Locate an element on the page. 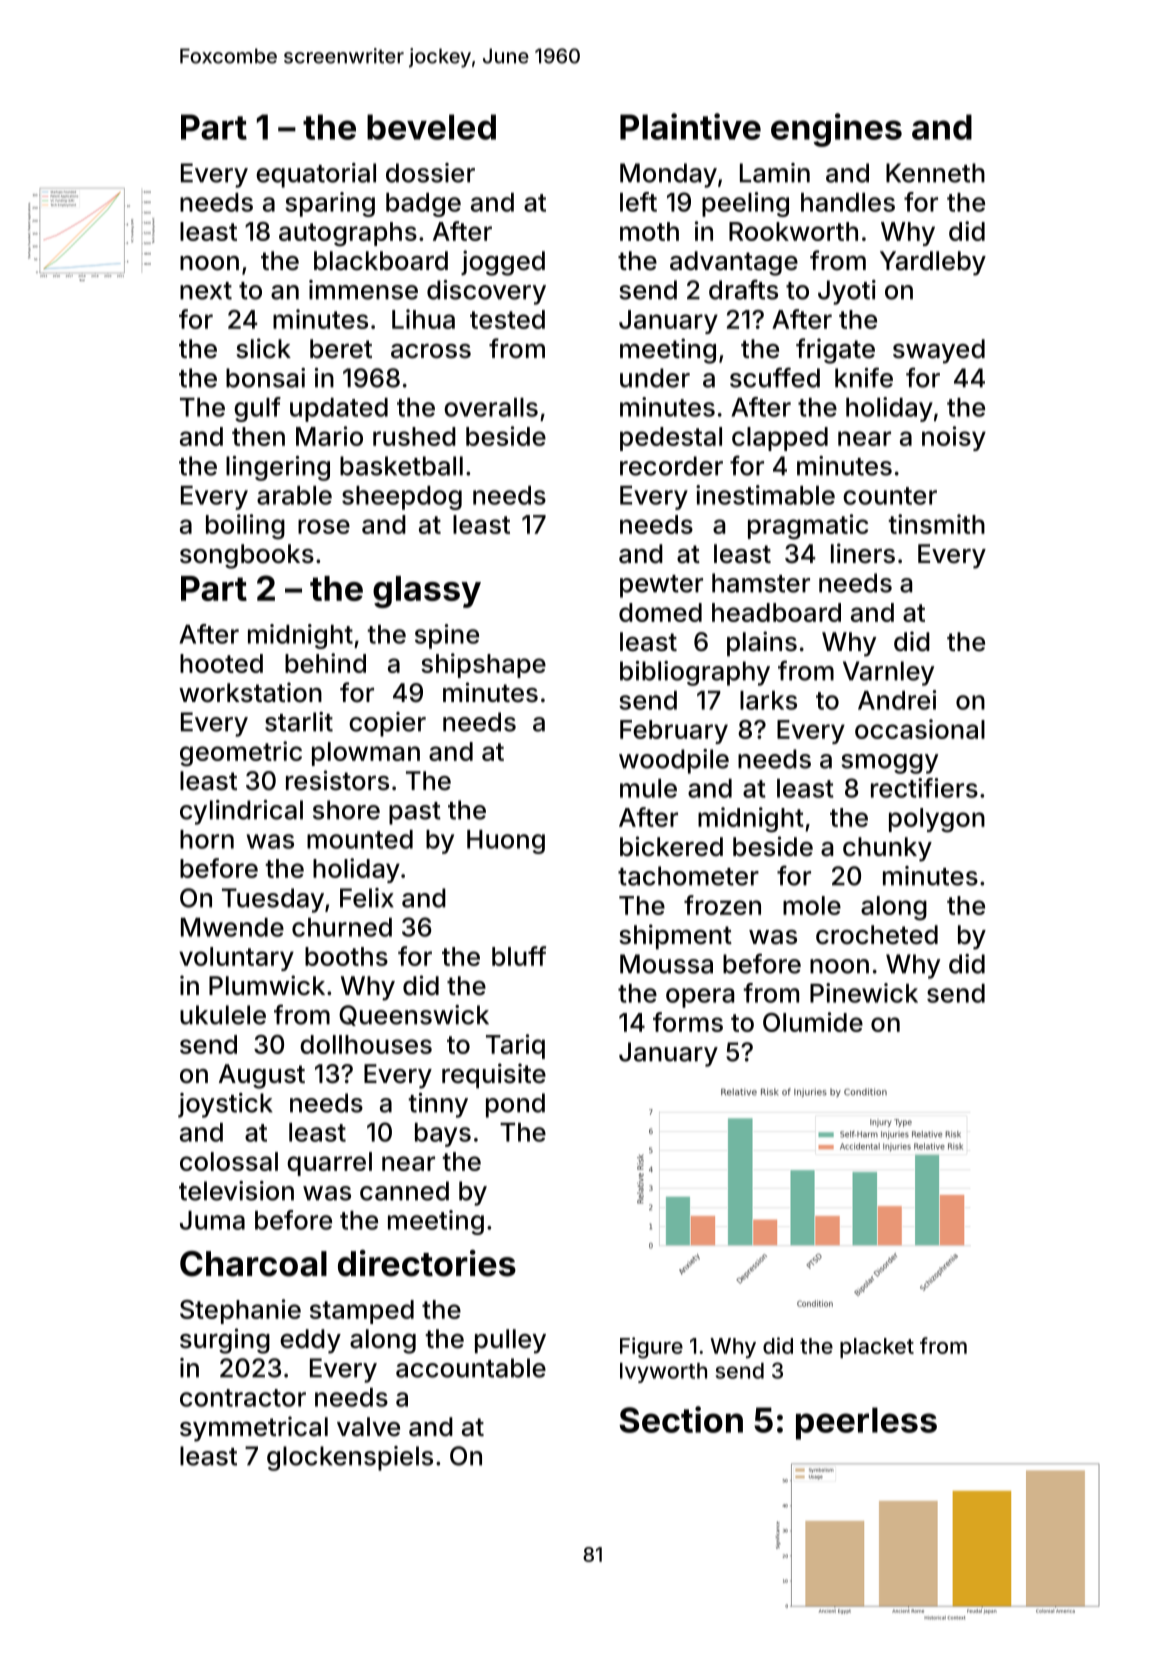 This document has width=1165, height=1654. Moussa is located at coordinates (666, 964).
